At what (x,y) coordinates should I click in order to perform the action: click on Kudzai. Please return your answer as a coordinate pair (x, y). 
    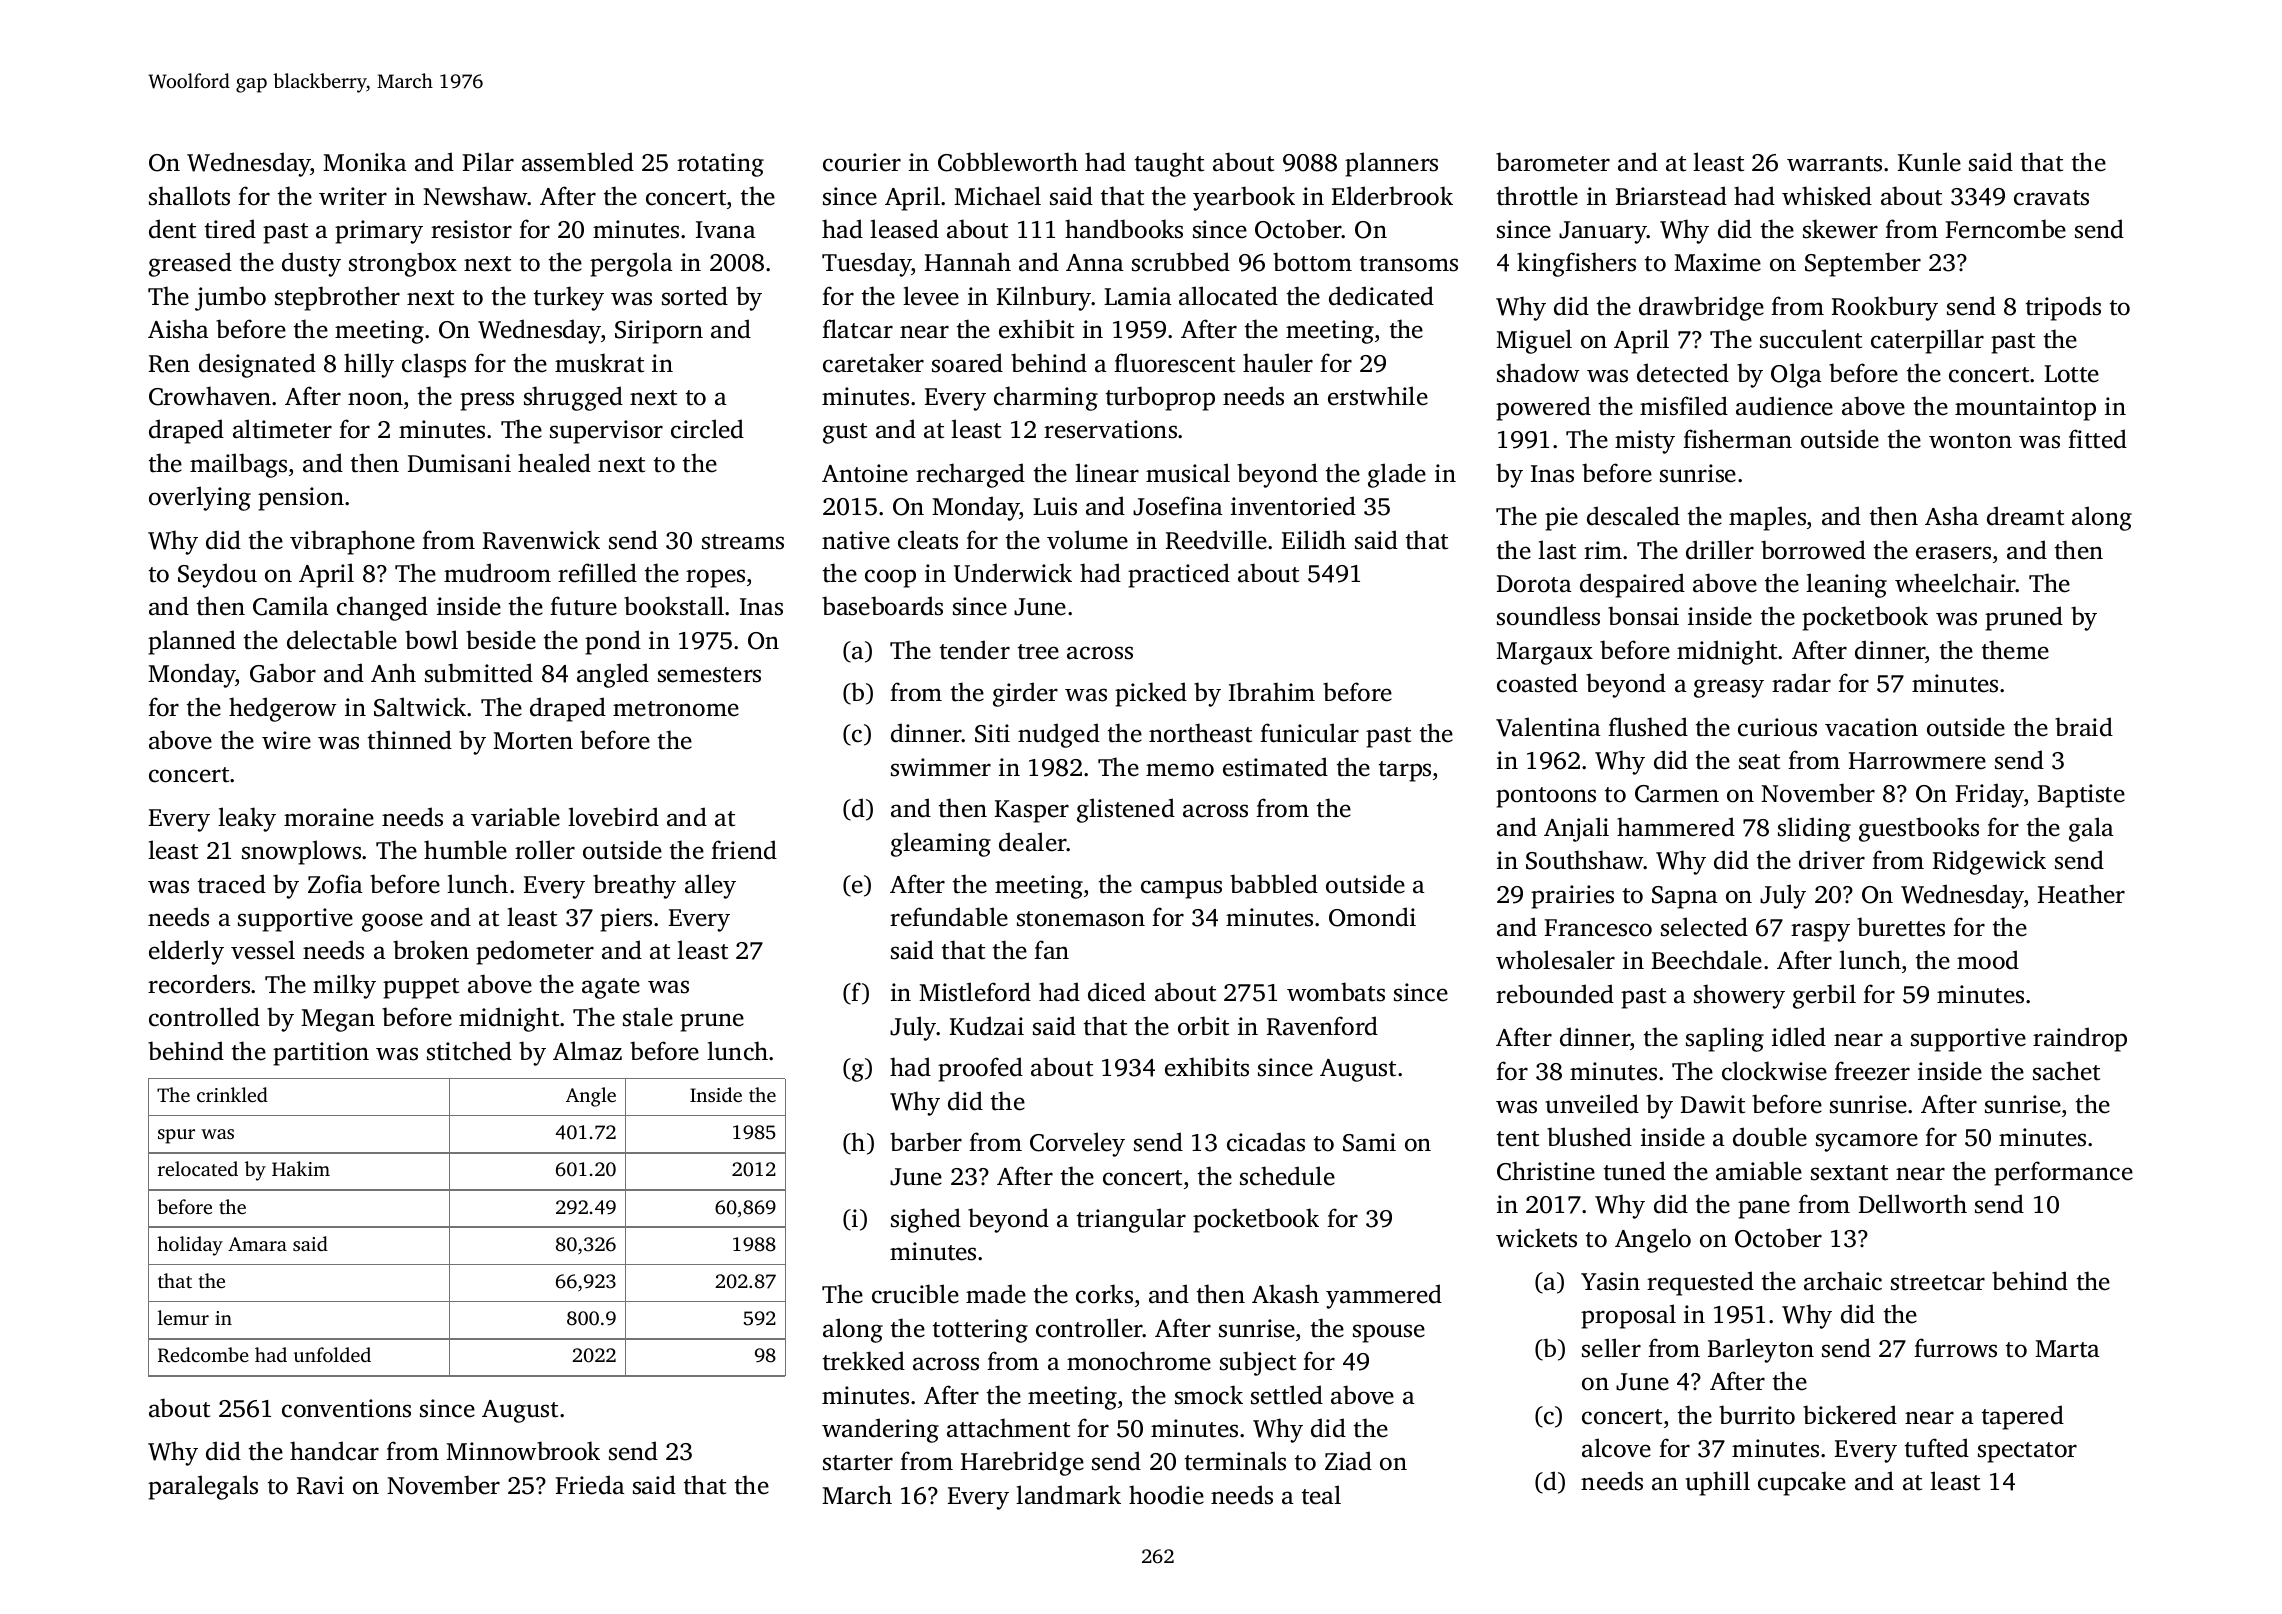
    Looking at the image, I should click on (987, 1026).
